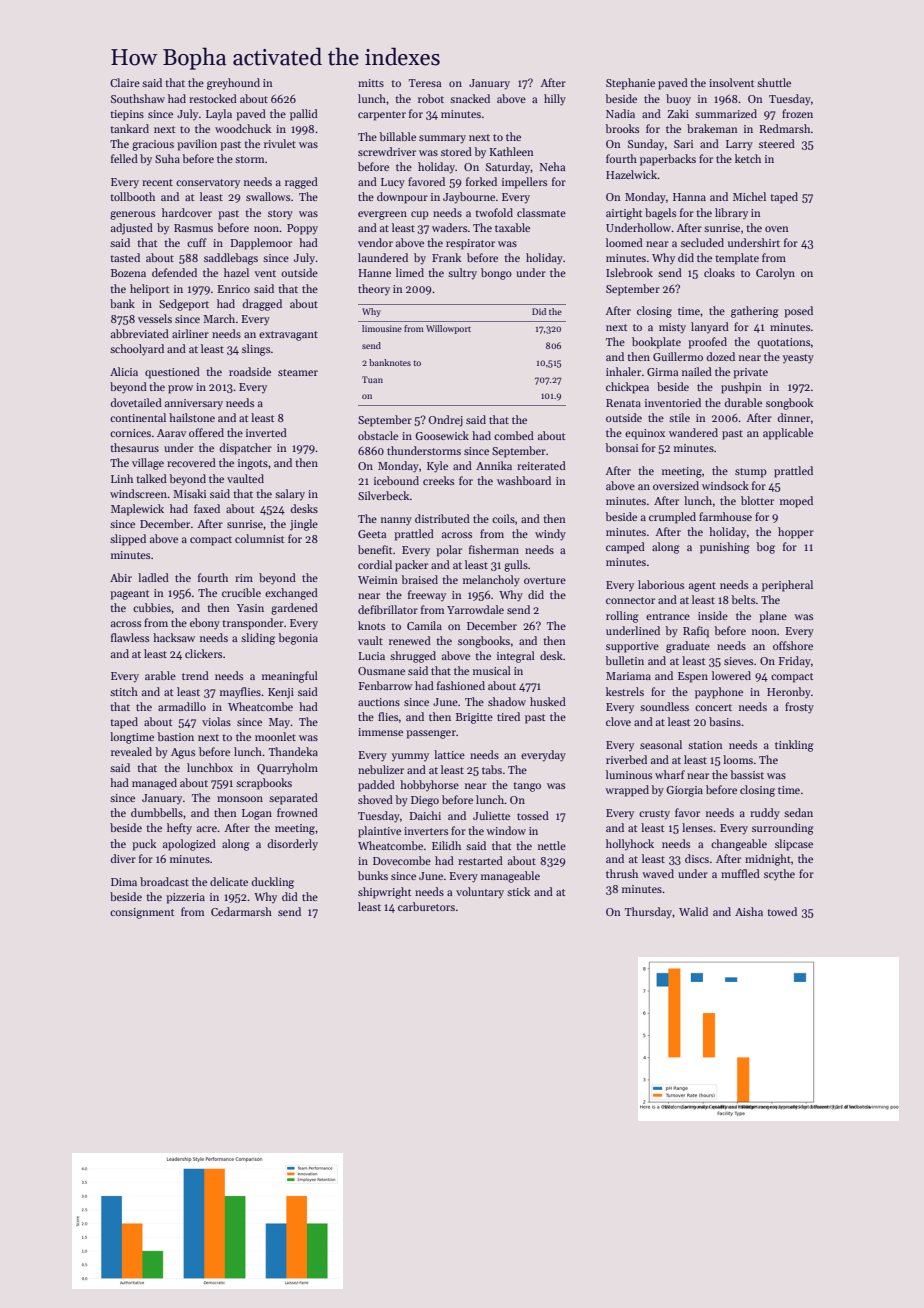  What do you see at coordinates (798, 812) in the screenshot?
I see `sedan` at bounding box center [798, 812].
